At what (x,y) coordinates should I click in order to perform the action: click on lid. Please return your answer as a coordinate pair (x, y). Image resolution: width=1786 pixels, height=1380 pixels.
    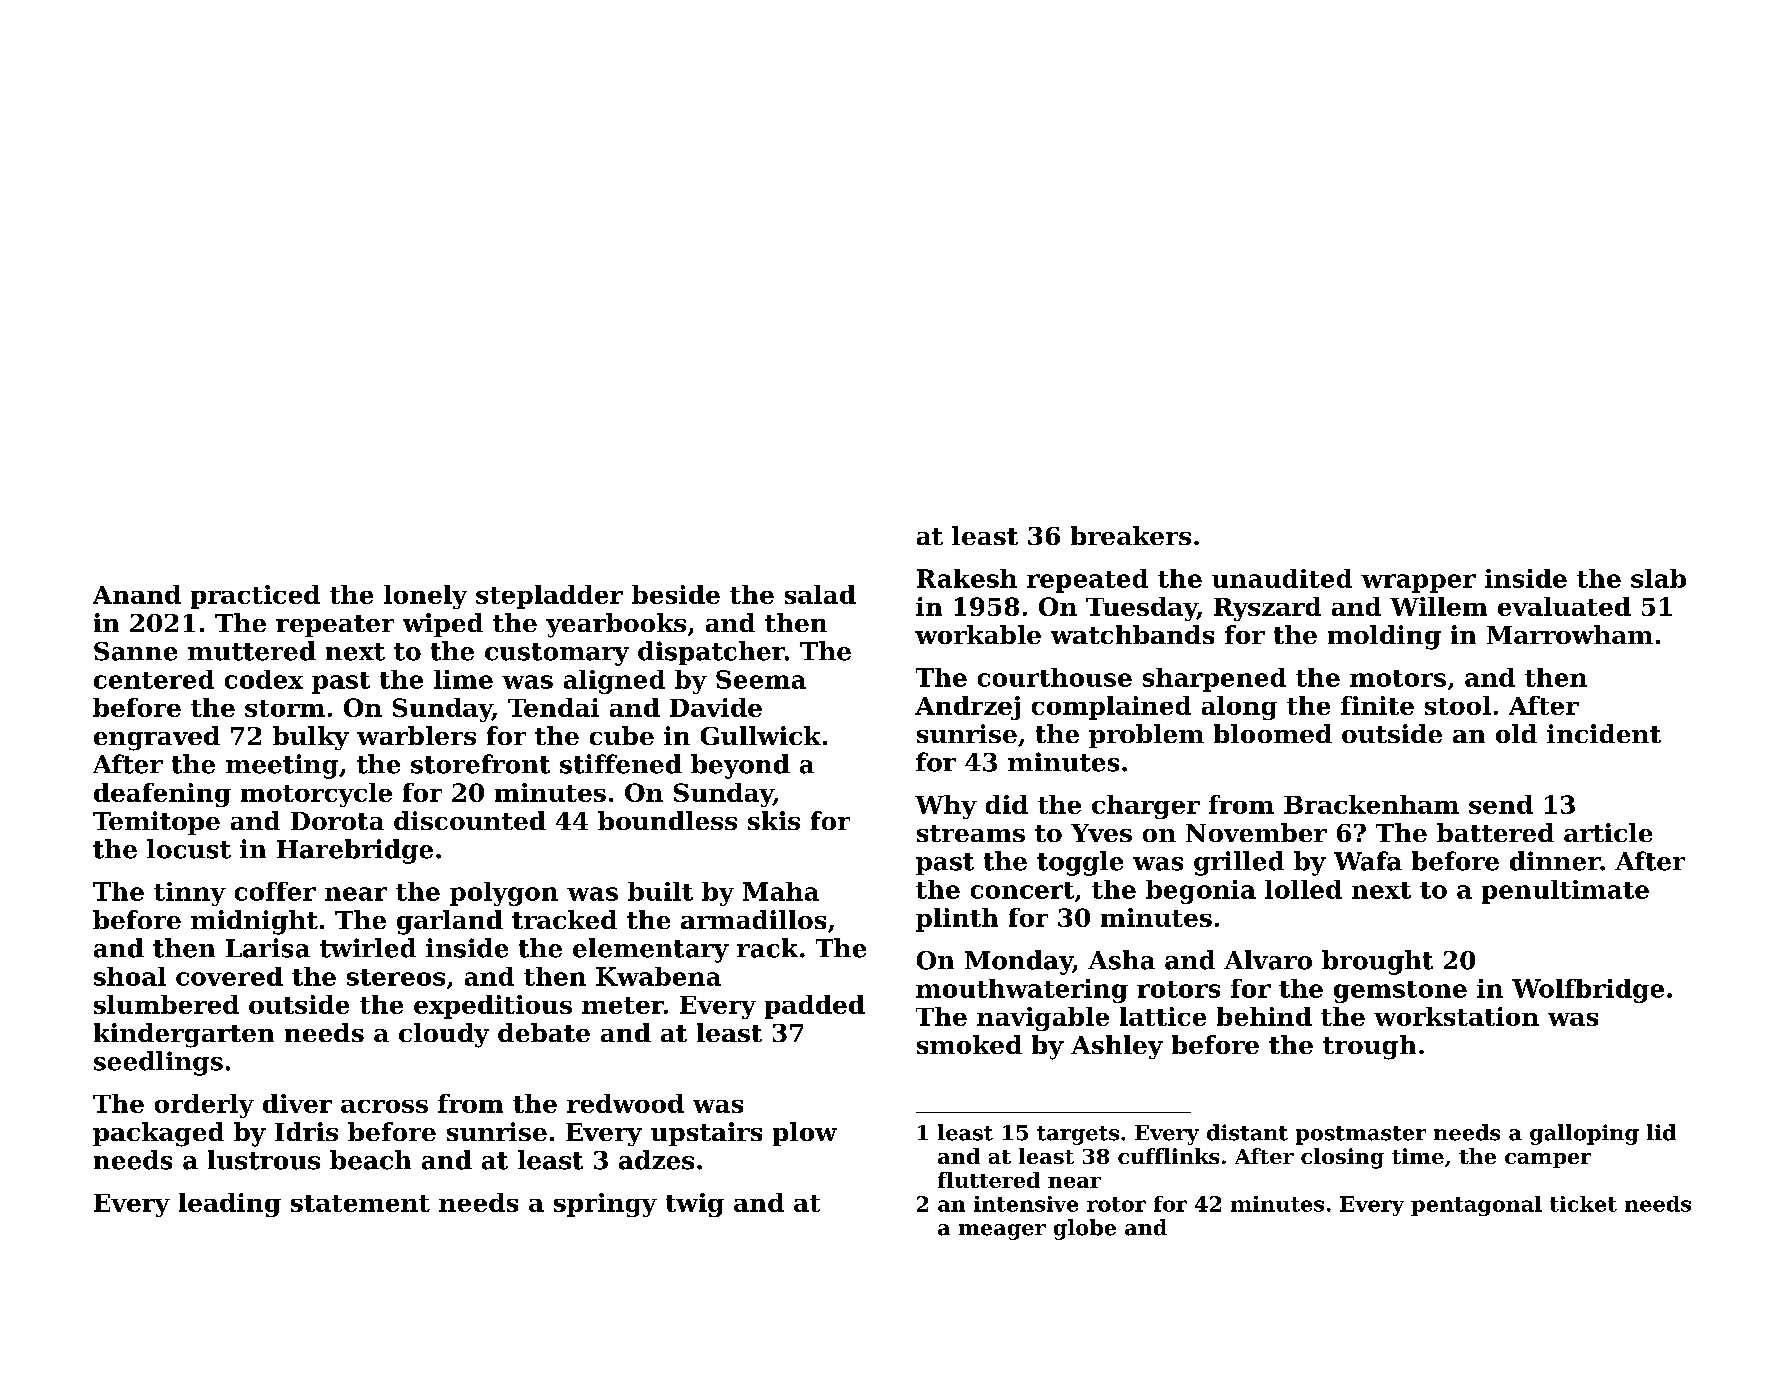
    Looking at the image, I should click on (1661, 1132).
